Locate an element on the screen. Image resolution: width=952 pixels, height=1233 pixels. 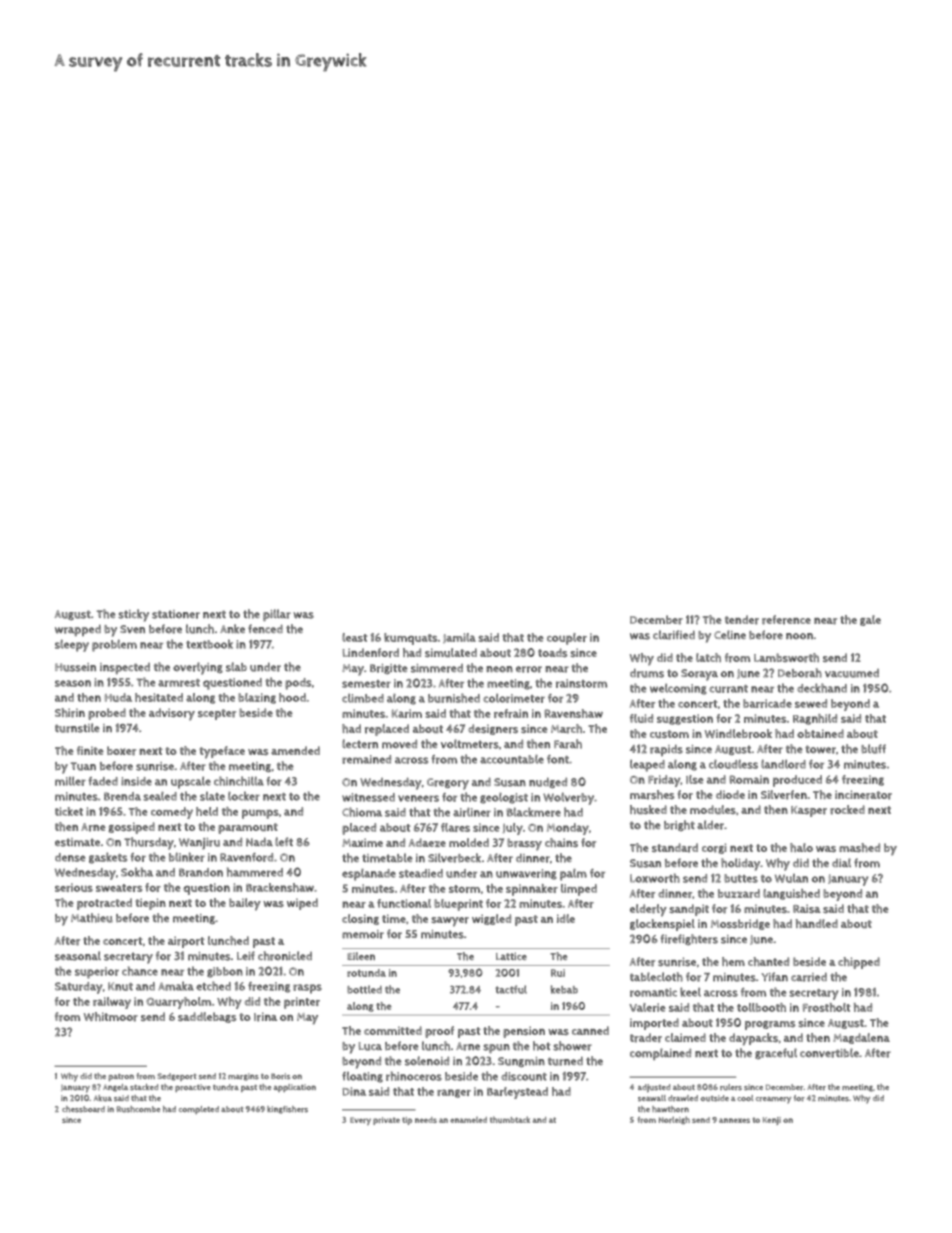
reference is located at coordinates (786, 620).
